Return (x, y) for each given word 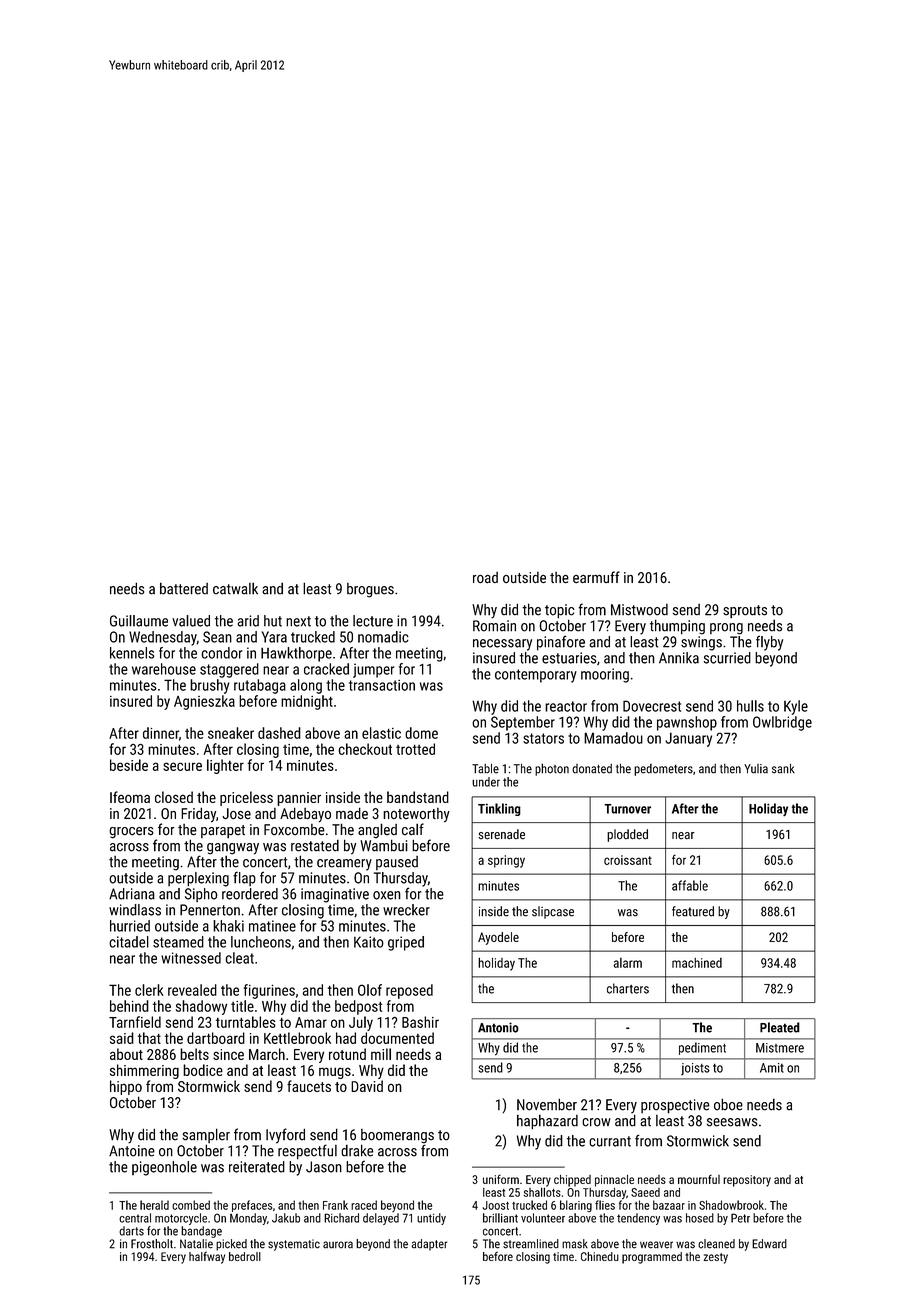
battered (184, 588)
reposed (409, 991)
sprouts (745, 612)
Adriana (132, 894)
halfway (207, 1258)
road (485, 577)
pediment (702, 1048)
